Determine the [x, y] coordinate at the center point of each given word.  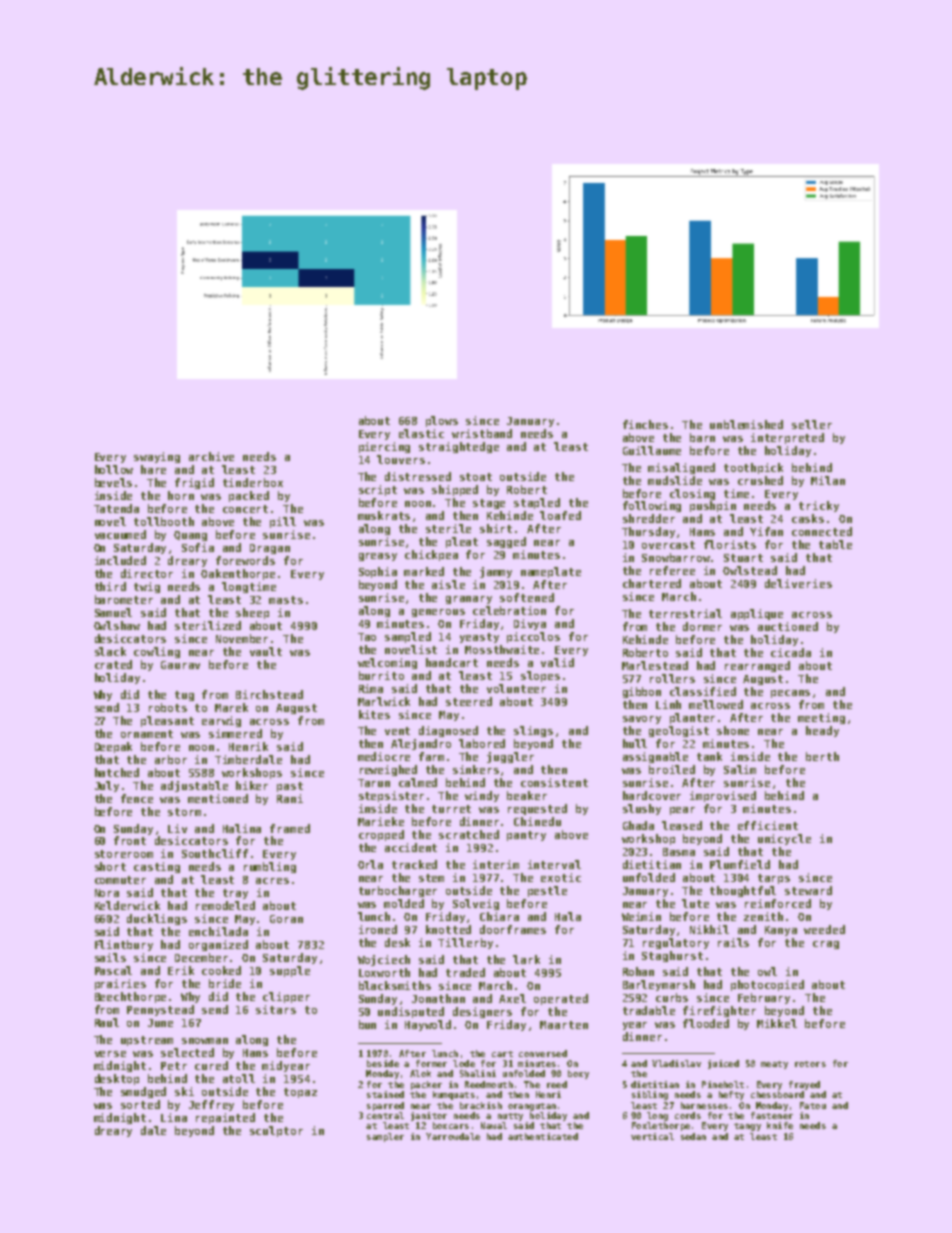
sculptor [276, 1131]
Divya [530, 624]
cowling [157, 652]
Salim [740, 769]
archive [211, 456]
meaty [774, 1065]
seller [812, 424]
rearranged [757, 666]
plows [442, 421]
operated [561, 999]
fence [137, 798]
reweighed [388, 770]
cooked [221, 970]
